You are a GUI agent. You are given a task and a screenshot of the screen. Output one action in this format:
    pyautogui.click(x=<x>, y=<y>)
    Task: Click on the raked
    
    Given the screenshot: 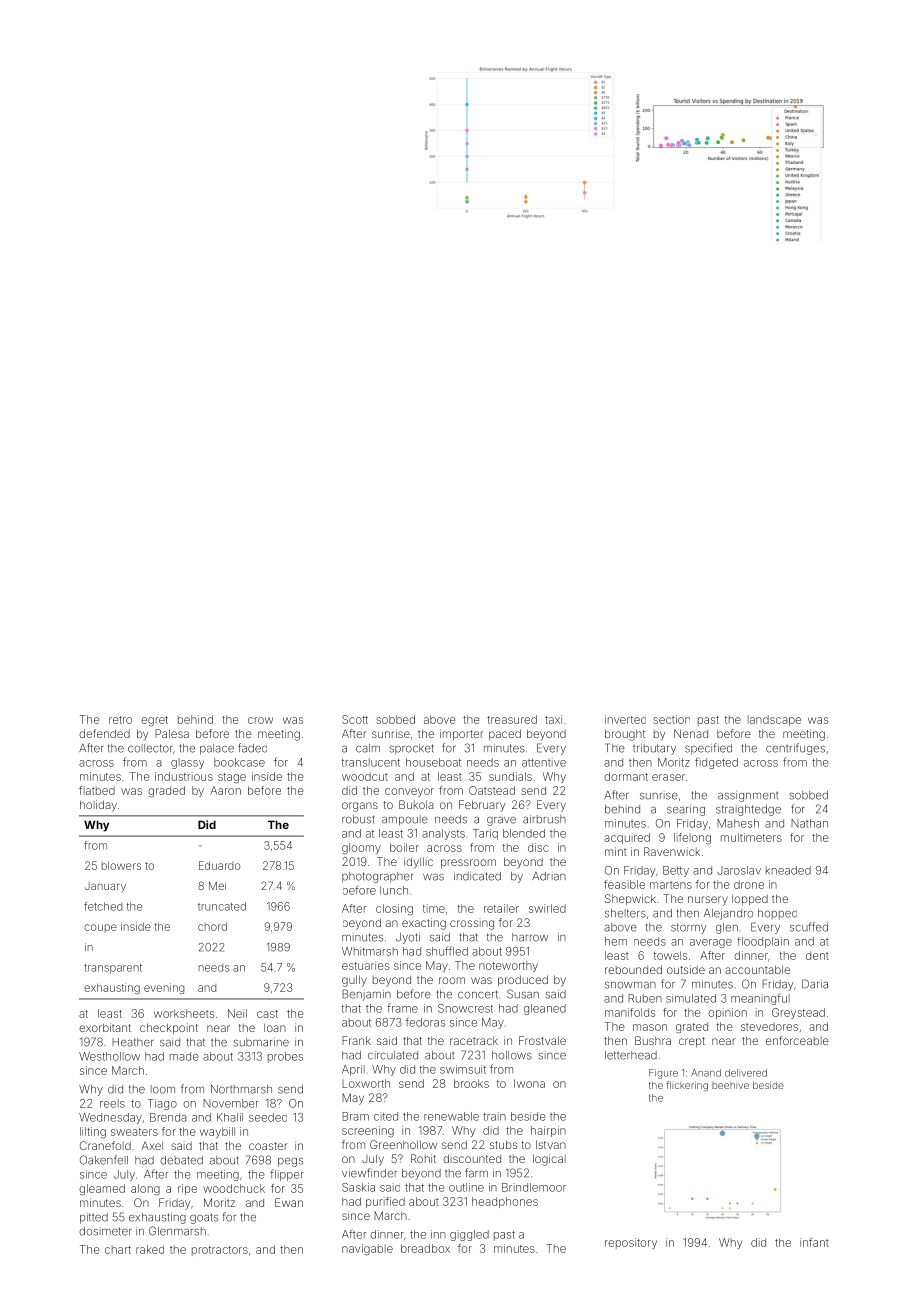 What is the action you would take?
    pyautogui.click(x=150, y=1249)
